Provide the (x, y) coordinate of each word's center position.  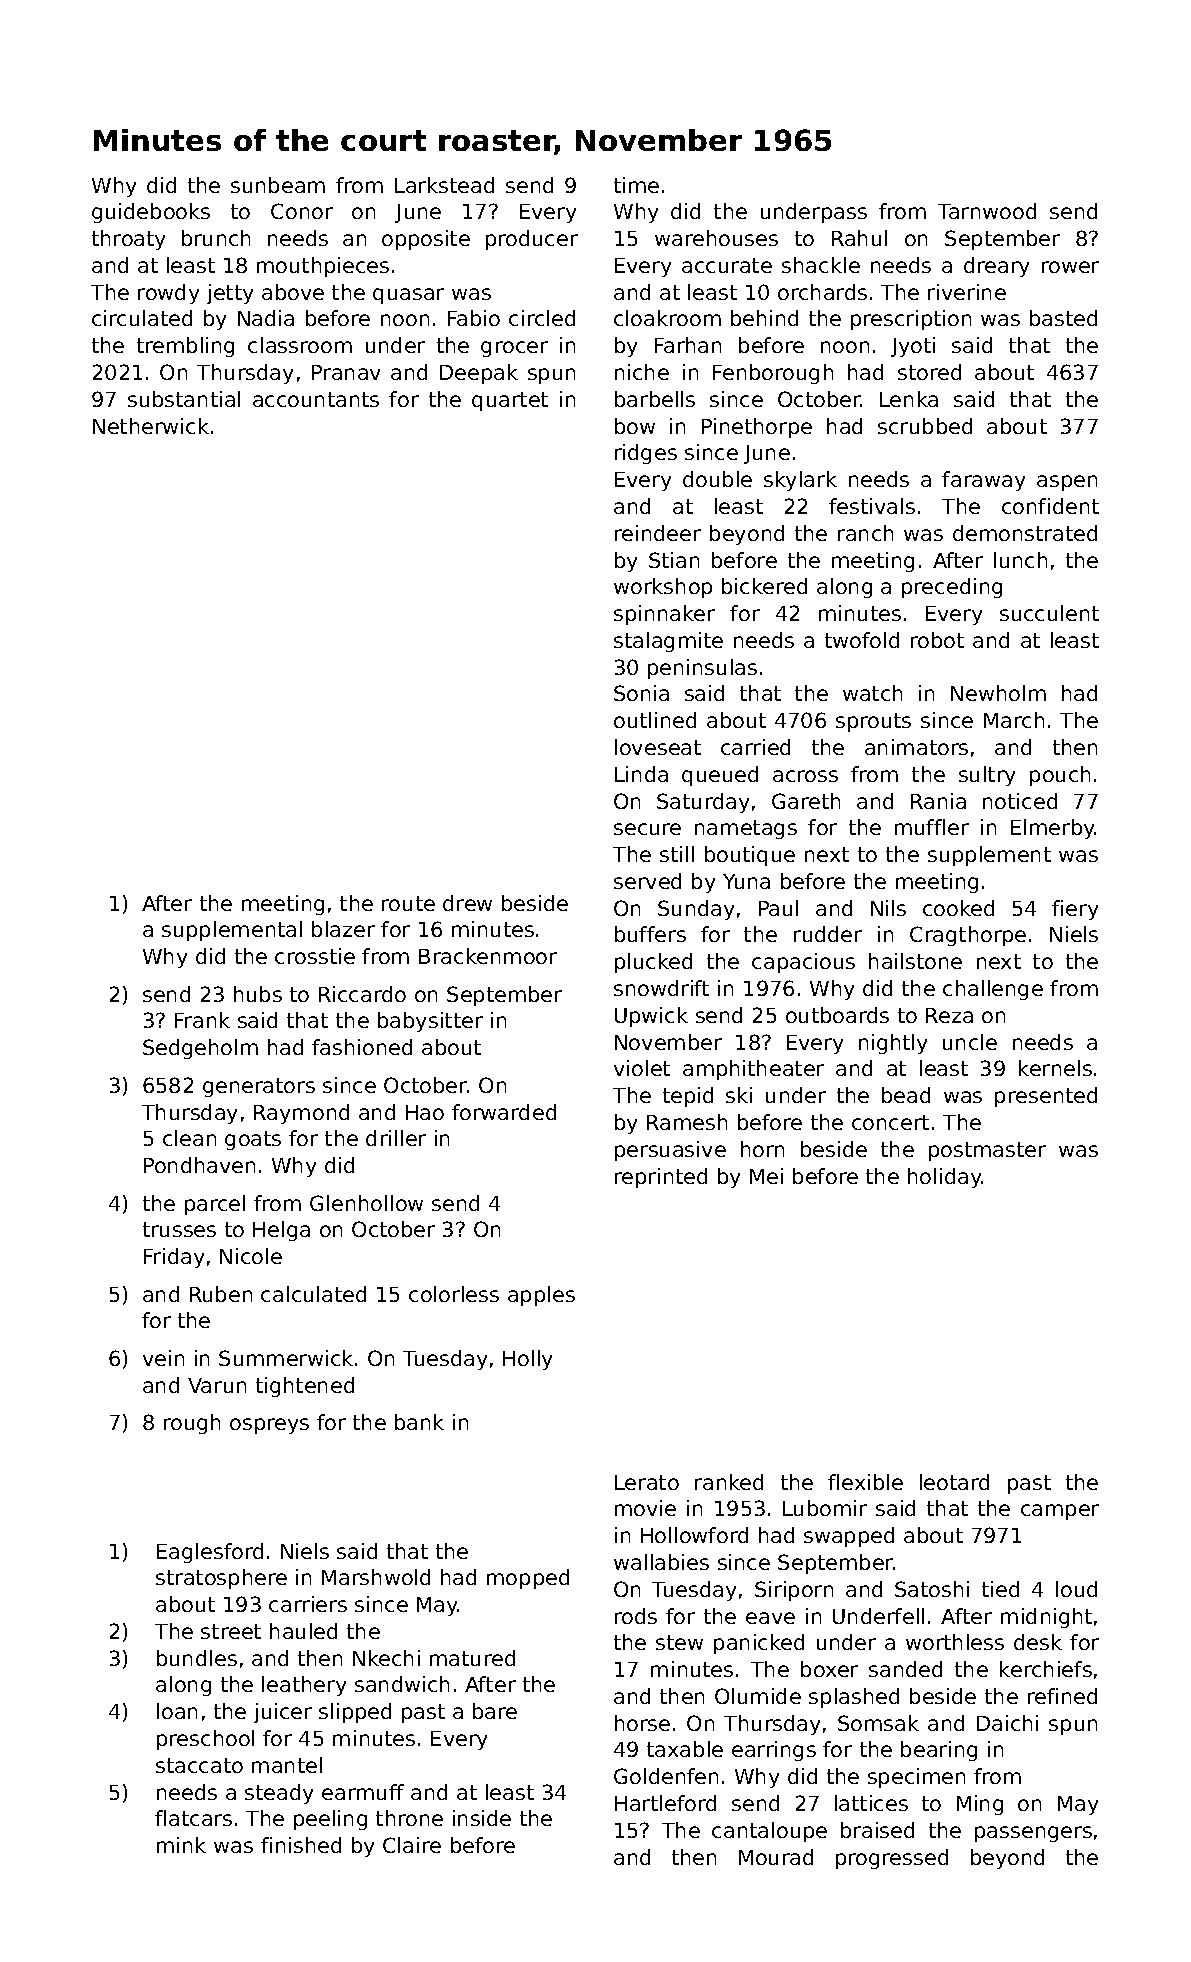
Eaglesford (210, 1553)
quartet (510, 401)
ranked (729, 1482)
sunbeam (278, 185)
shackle (821, 265)
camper (1060, 1512)
